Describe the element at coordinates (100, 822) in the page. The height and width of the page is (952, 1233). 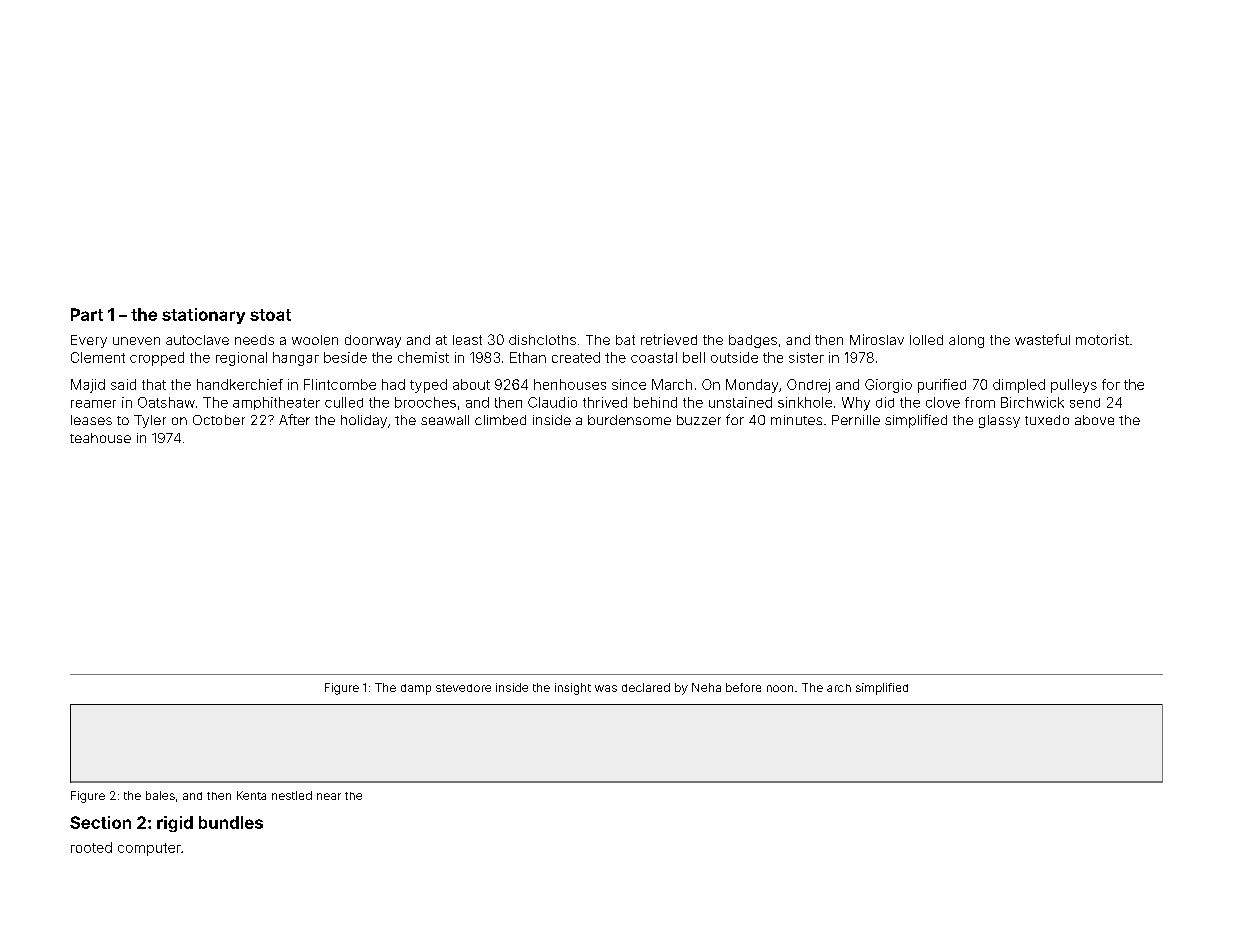
I see `Section` at that location.
